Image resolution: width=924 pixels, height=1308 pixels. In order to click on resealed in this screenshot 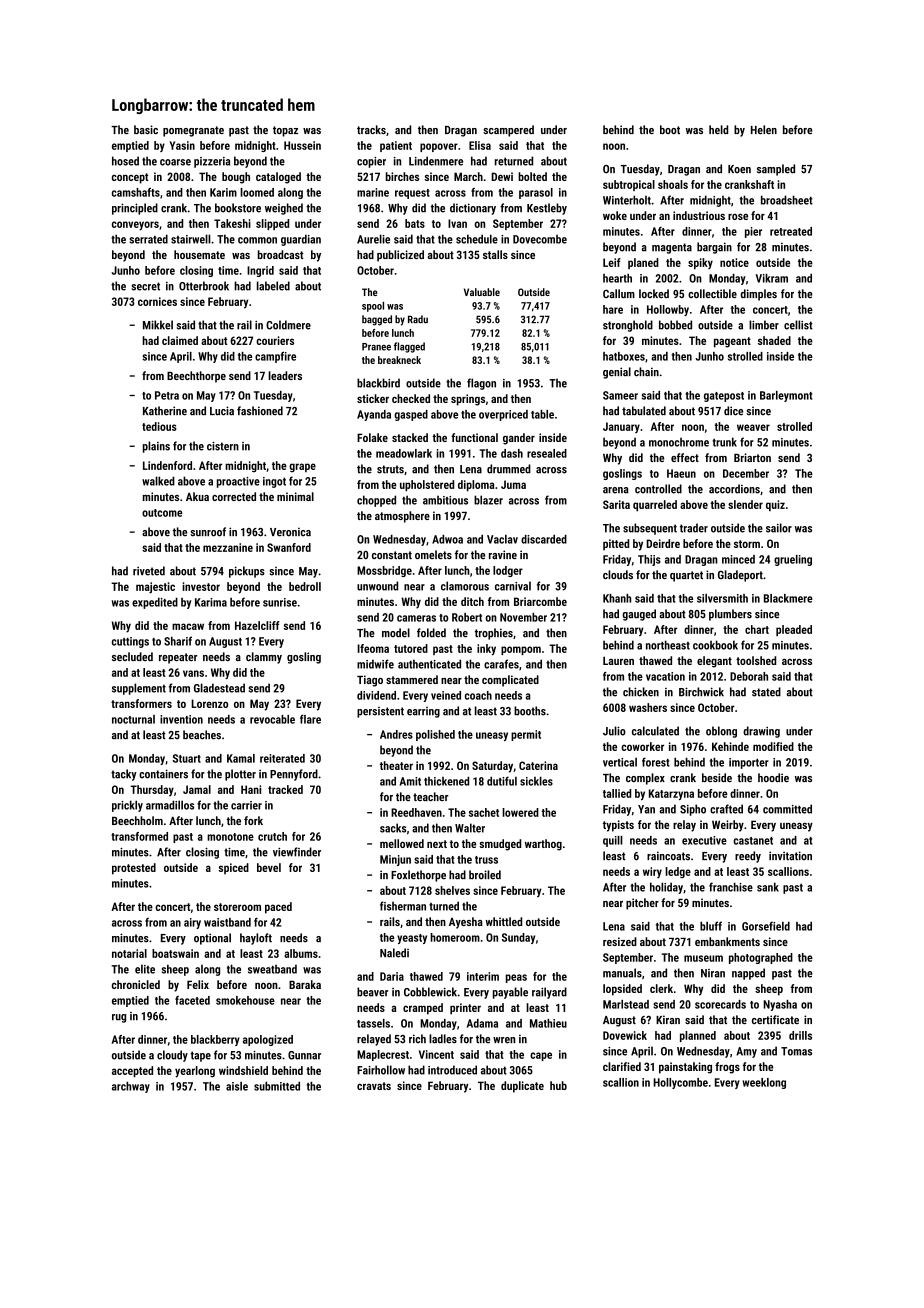, I will do `click(547, 453)`.
